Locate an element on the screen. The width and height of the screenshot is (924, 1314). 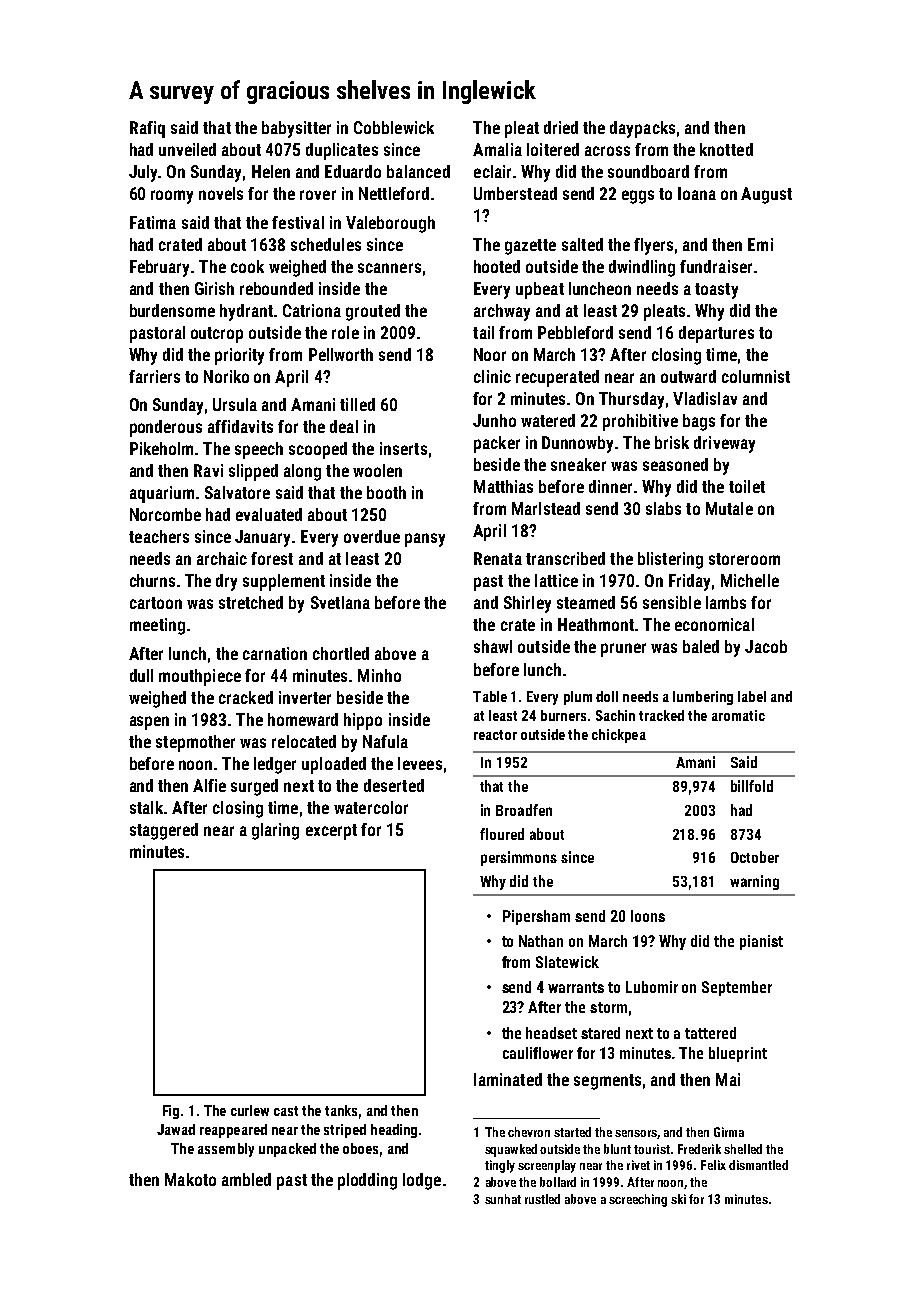
cartoon is located at coordinates (156, 603).
